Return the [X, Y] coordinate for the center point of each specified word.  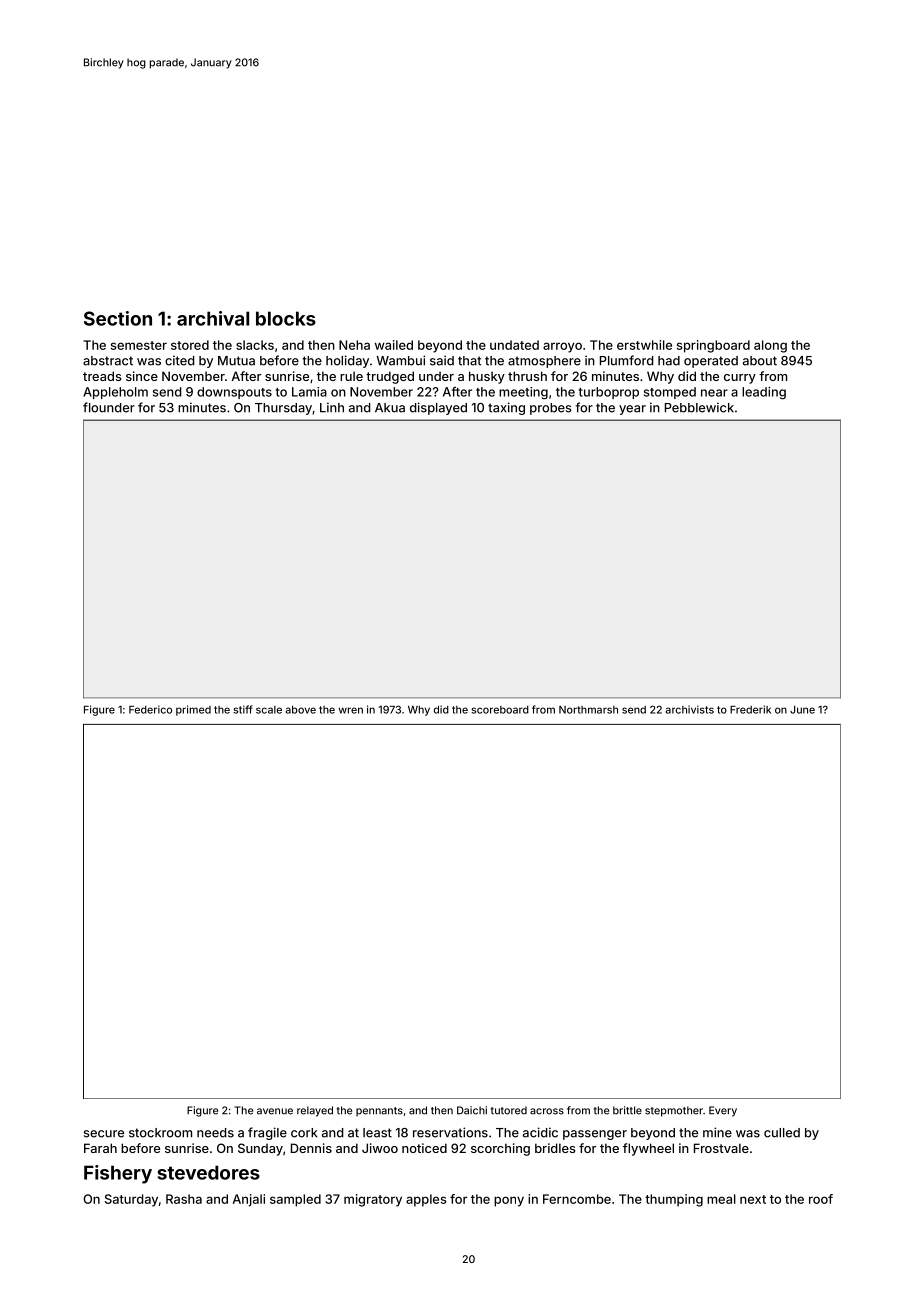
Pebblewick [699, 407]
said [442, 360]
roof [821, 1199]
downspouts [234, 393]
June [802, 710]
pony [509, 1201]
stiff [243, 709]
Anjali [249, 1200]
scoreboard [500, 710]
